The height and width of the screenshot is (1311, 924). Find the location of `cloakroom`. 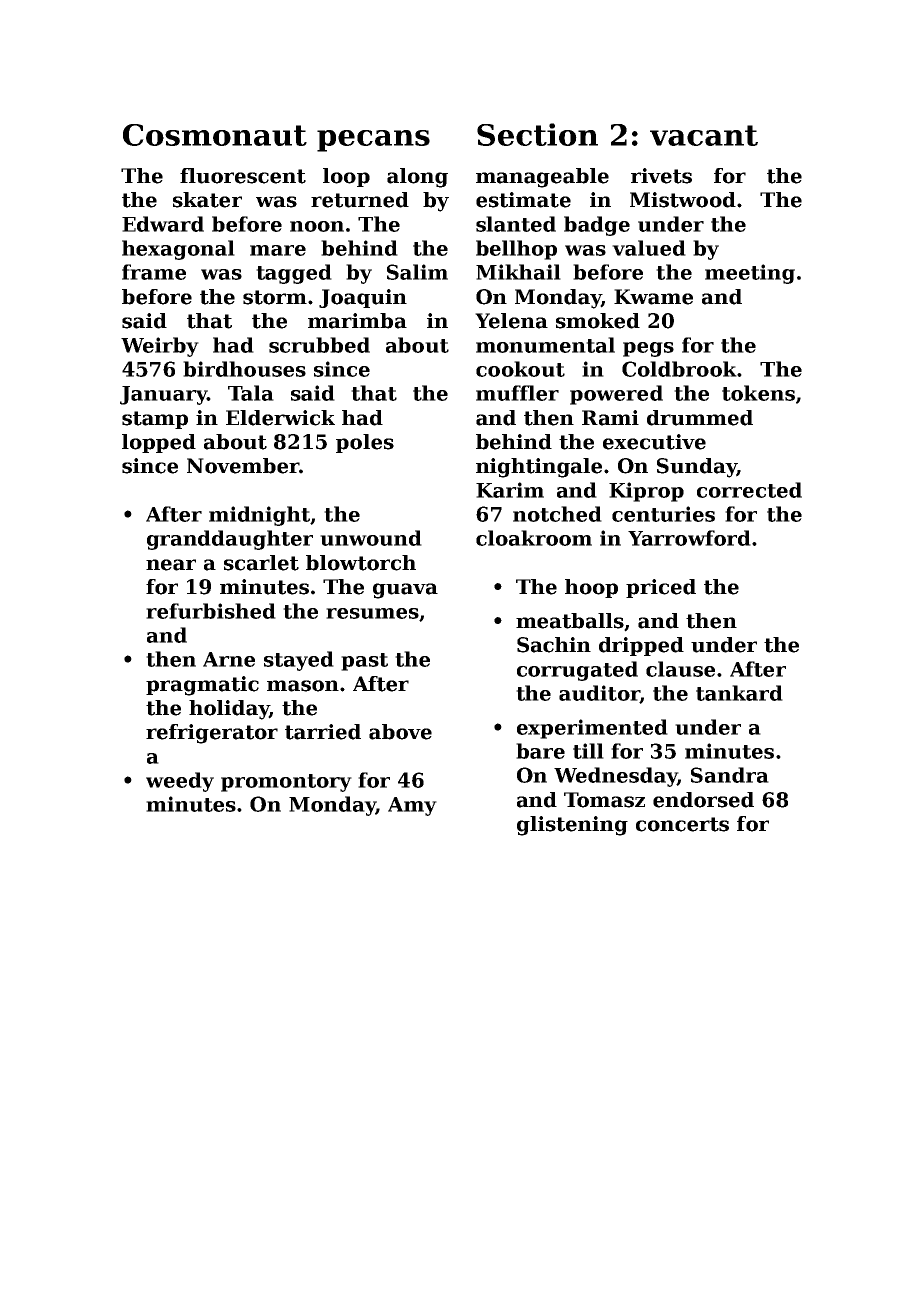

cloakroom is located at coordinates (534, 538).
